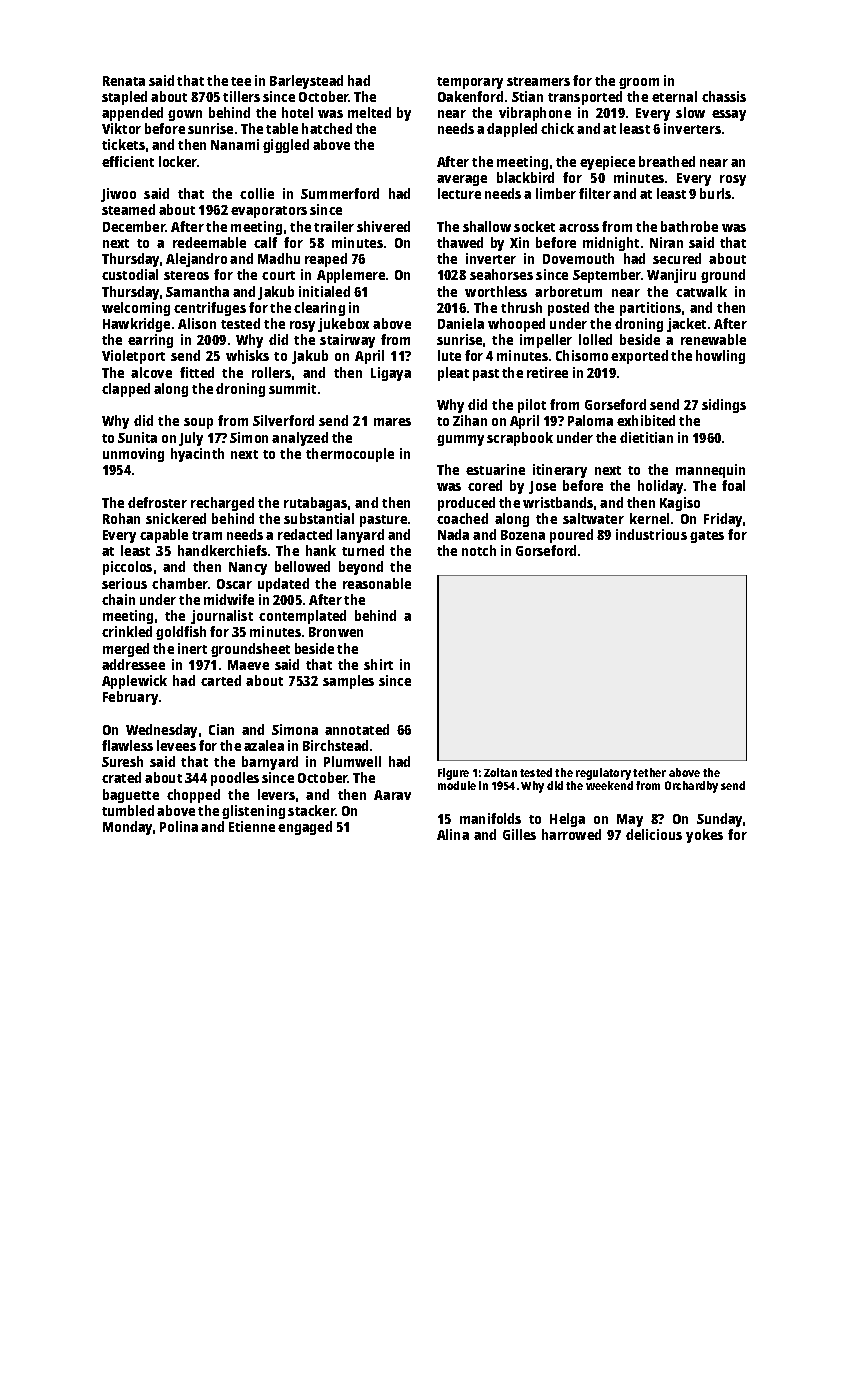 The image size is (849, 1400). Describe the element at coordinates (278, 275) in the screenshot. I see `court` at that location.
